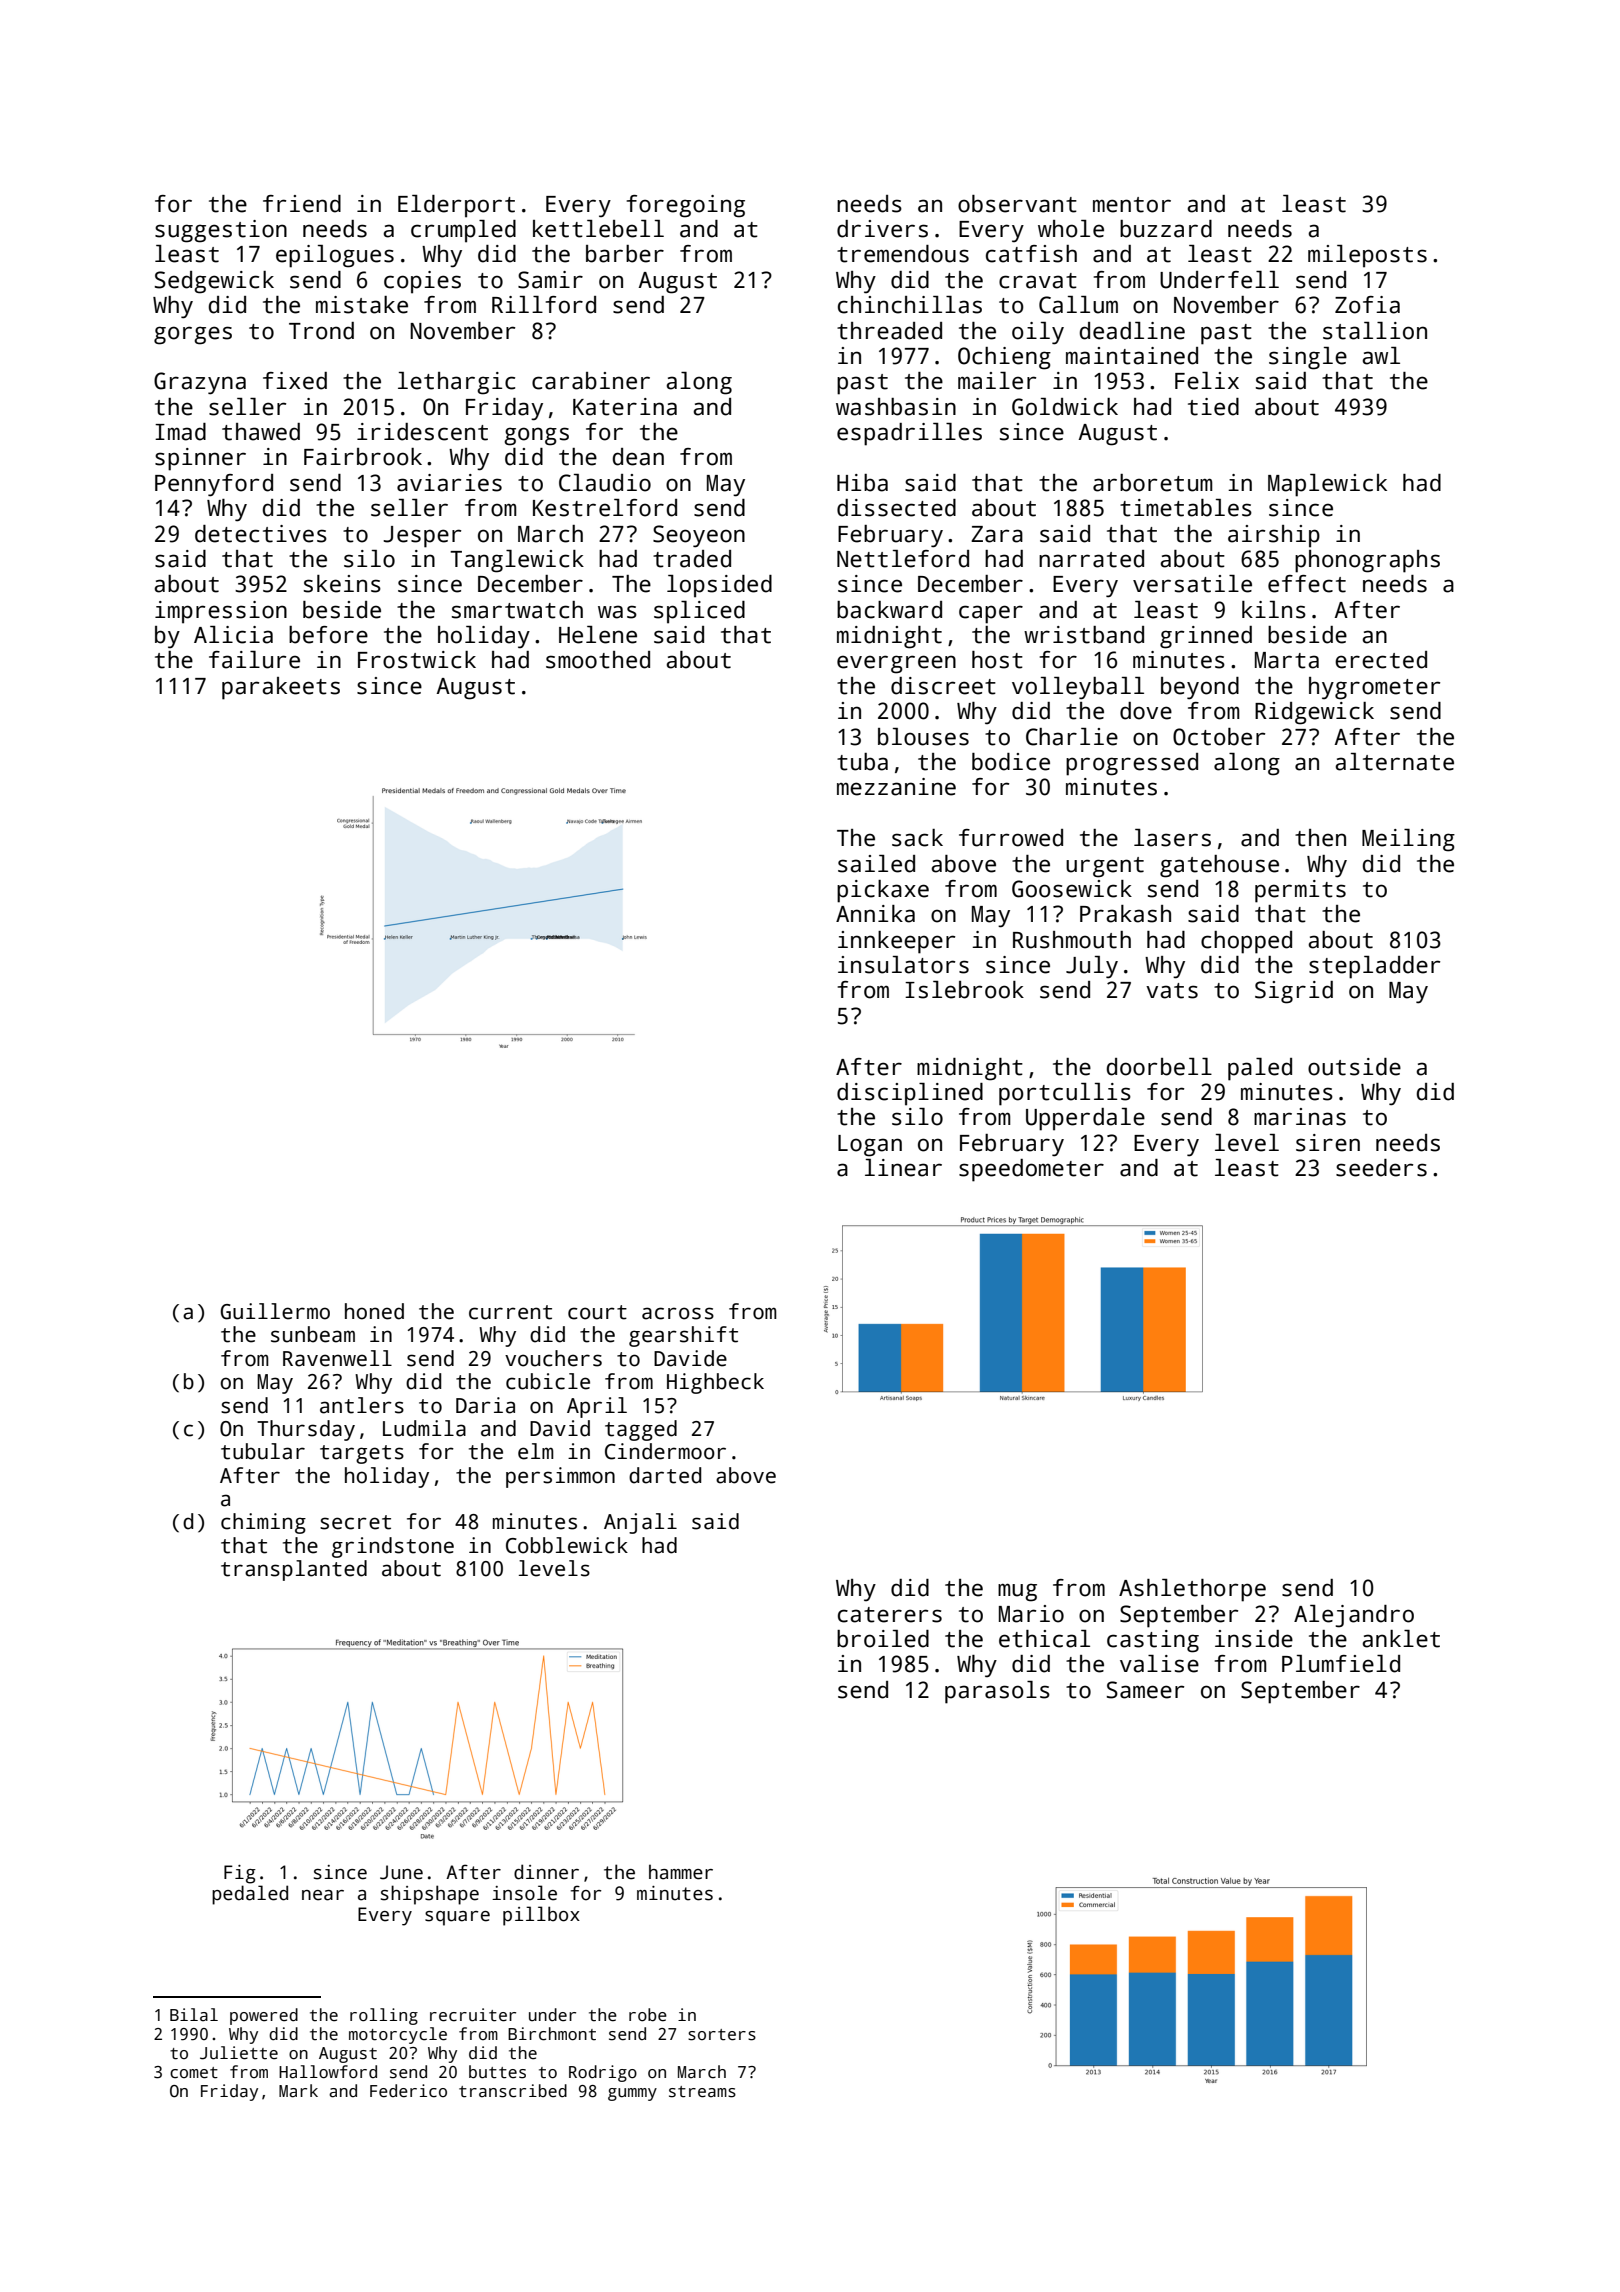  I want to click on foregoing, so click(686, 206).
